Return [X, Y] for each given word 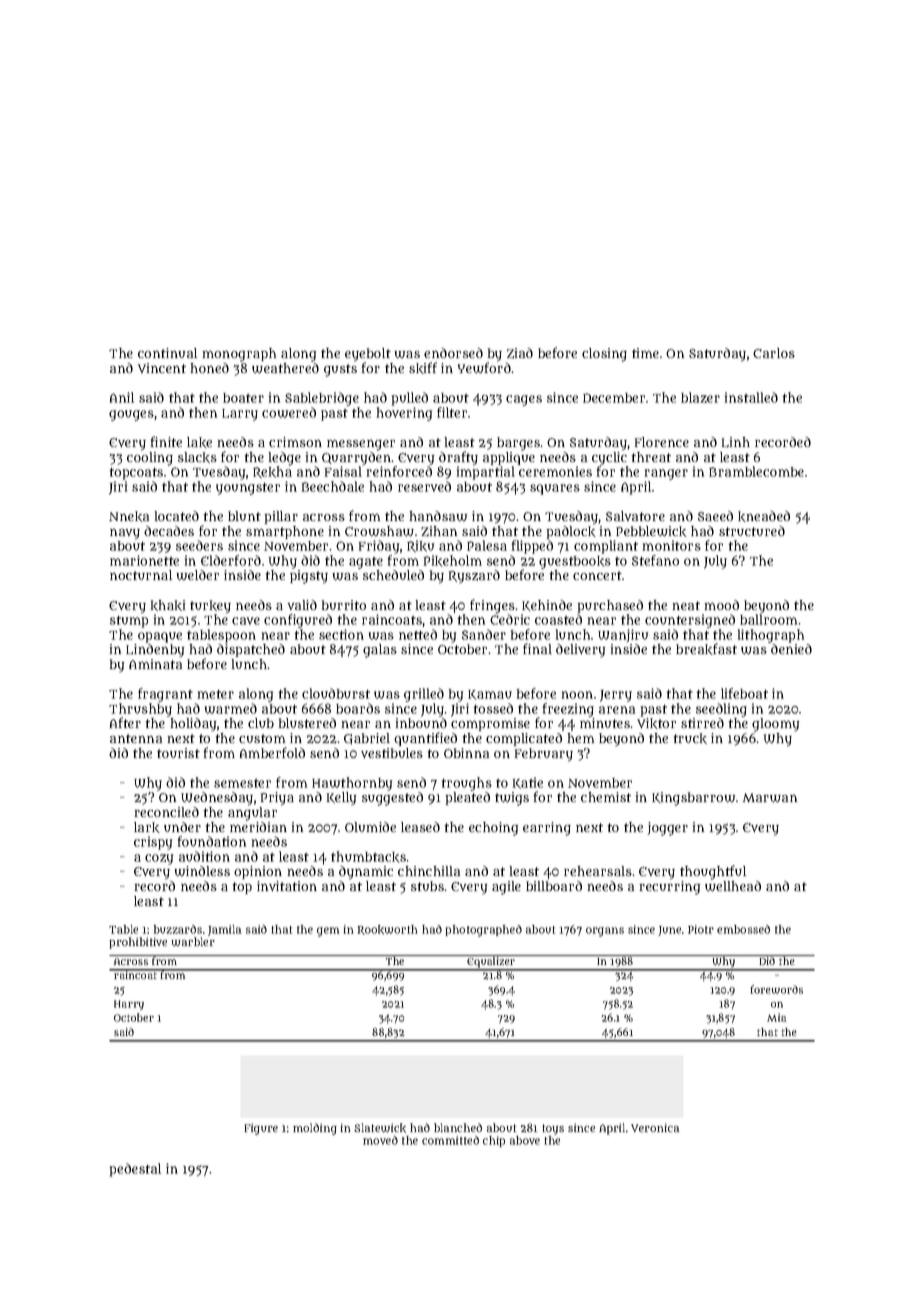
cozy [159, 859]
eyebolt [368, 355]
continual [167, 353]
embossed [743, 929]
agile [506, 888]
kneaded [764, 516]
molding [315, 1129]
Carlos [774, 353]
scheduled [393, 575]
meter [216, 694]
